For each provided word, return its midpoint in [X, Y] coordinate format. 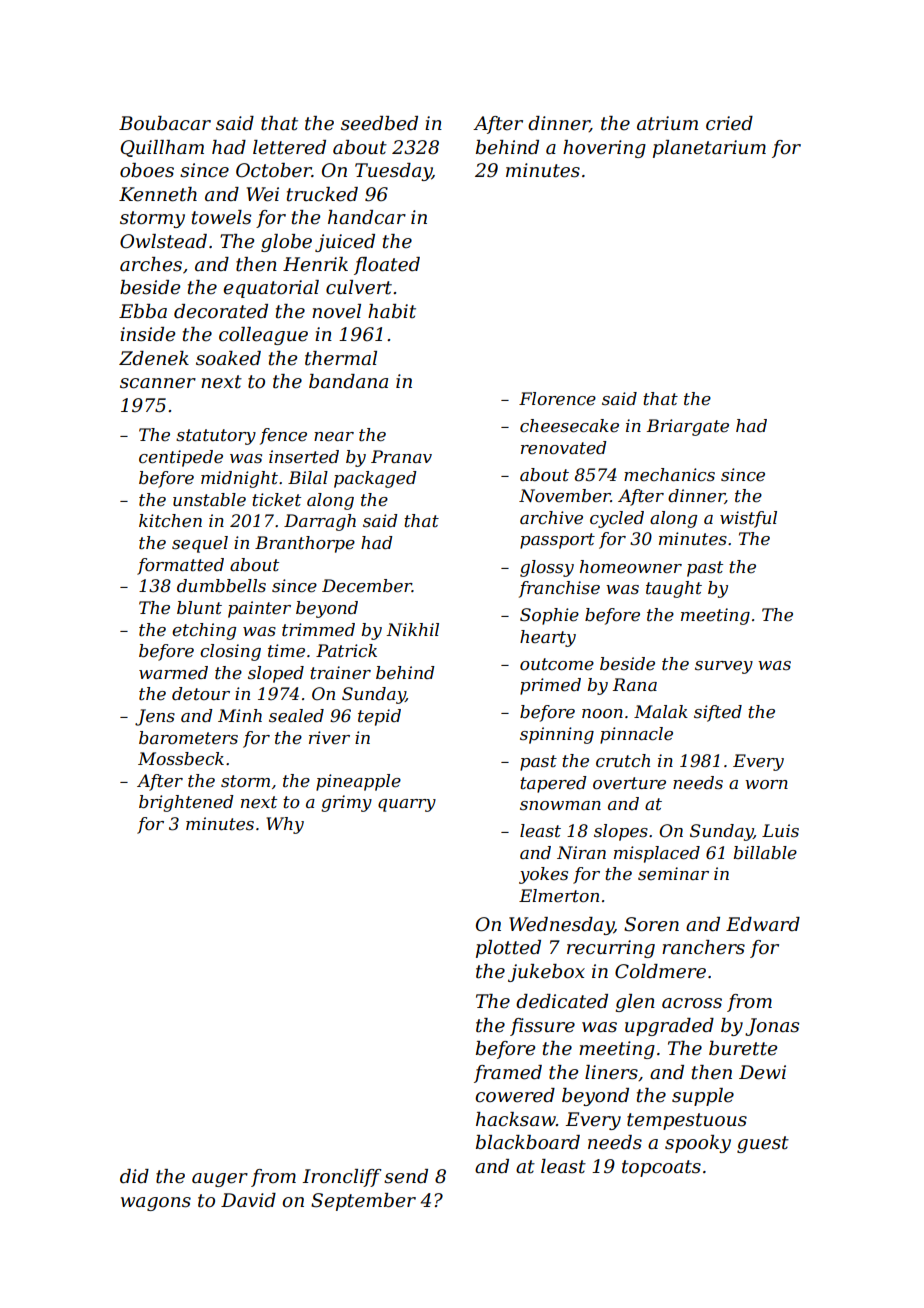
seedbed [379, 123]
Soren [651, 924]
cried [729, 123]
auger [220, 1180]
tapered [553, 784]
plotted [508, 949]
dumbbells [221, 585]
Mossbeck [181, 759]
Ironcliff [342, 1178]
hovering [604, 149]
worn [766, 785]
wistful [748, 519]
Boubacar [165, 123]
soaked [228, 358]
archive [551, 517]
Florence [557, 399]
